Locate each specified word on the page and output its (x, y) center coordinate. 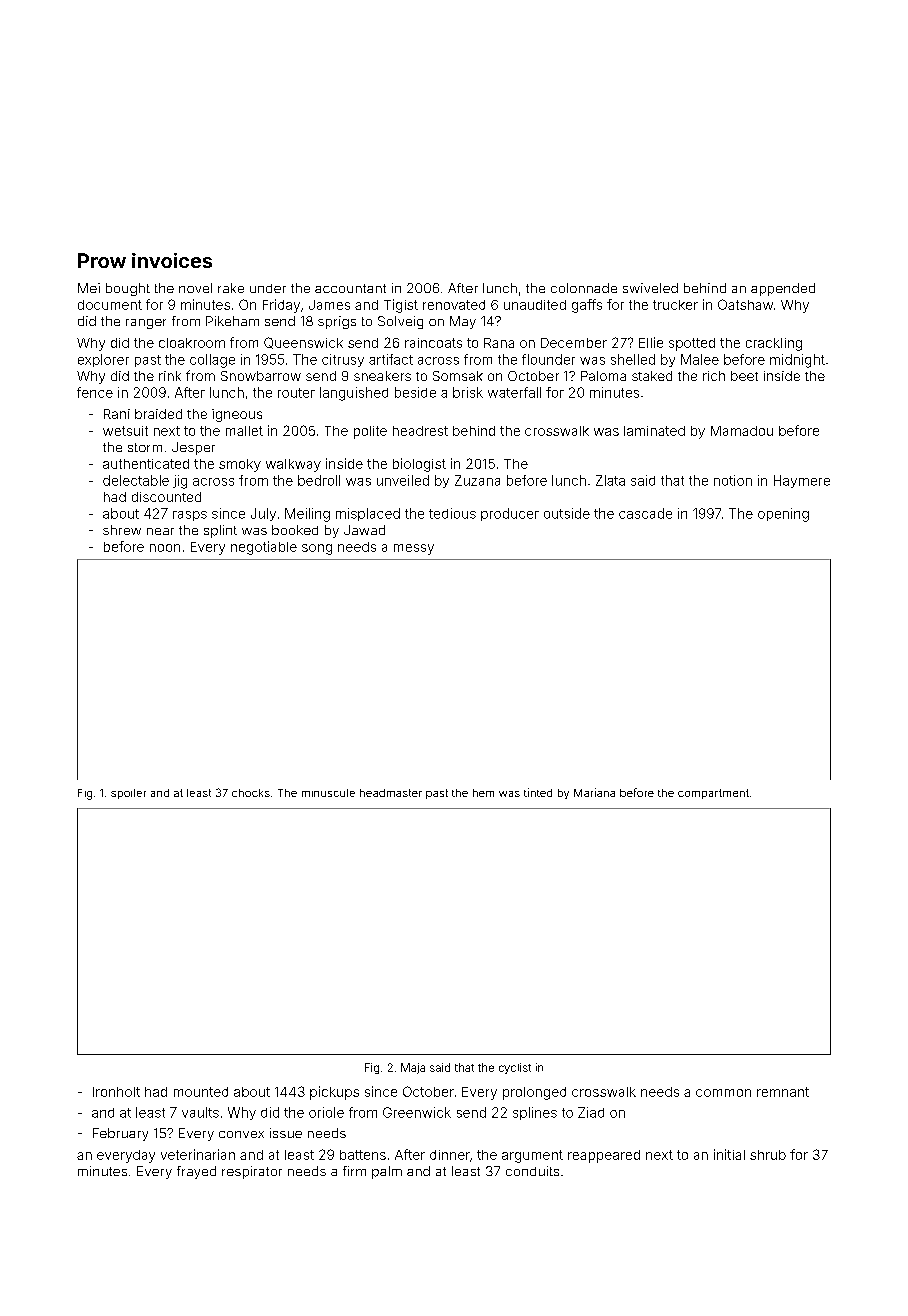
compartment (713, 794)
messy (414, 549)
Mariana (594, 792)
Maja (413, 1068)
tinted (538, 792)
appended (783, 289)
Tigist (401, 306)
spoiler (128, 794)
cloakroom (192, 343)
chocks (251, 793)
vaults (200, 1112)
